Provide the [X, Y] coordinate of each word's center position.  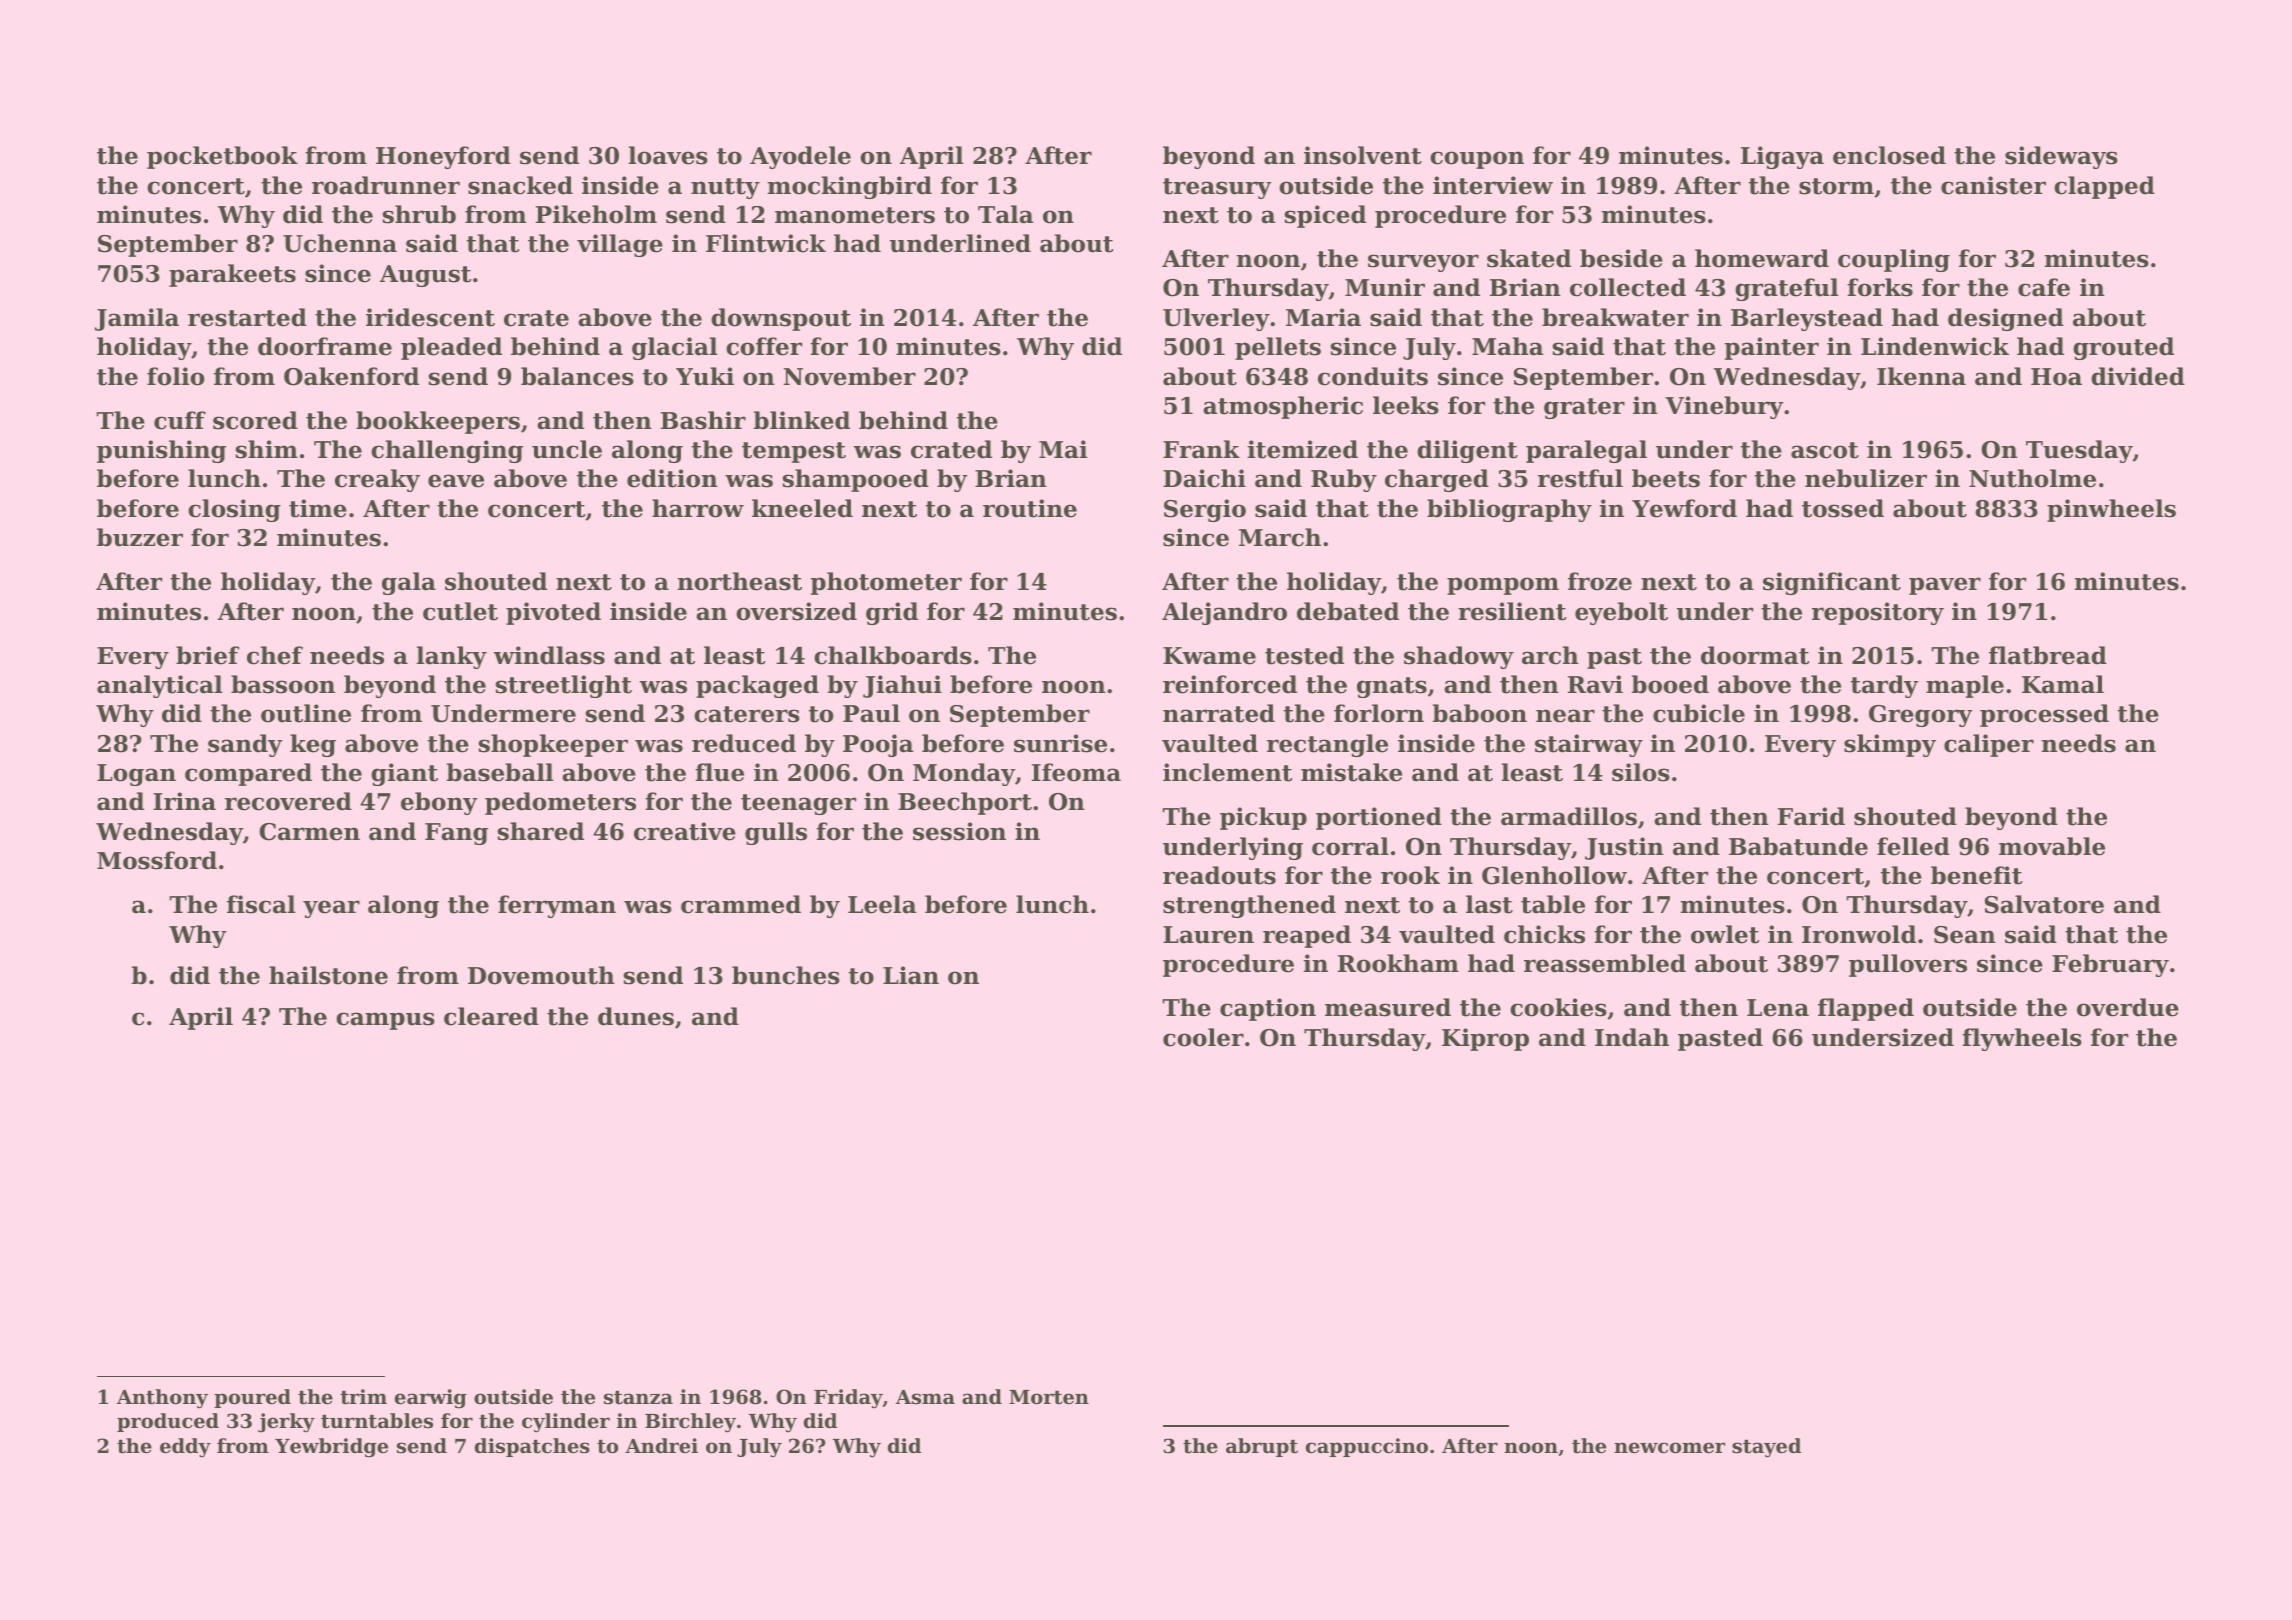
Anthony [162, 1399]
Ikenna [1921, 376]
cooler [1203, 1037]
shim [267, 449]
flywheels [2022, 1039]
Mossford [157, 860]
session [959, 831]
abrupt [1262, 1447]
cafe [2044, 287]
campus [385, 1021]
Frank [1201, 449]
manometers [855, 215]
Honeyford [443, 157]
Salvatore [2044, 904]
